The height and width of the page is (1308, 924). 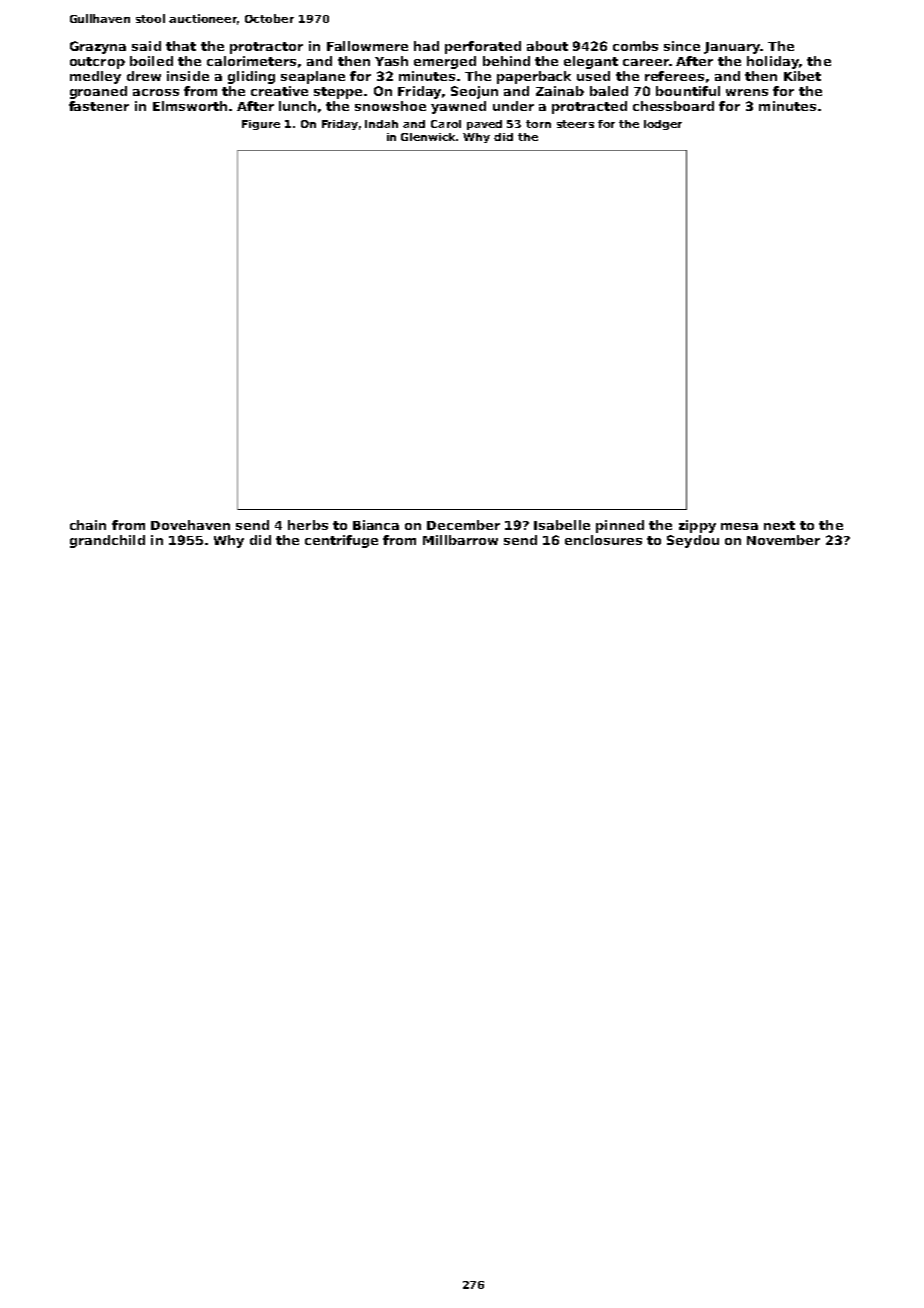 I want to click on grandchild, so click(x=107, y=541).
